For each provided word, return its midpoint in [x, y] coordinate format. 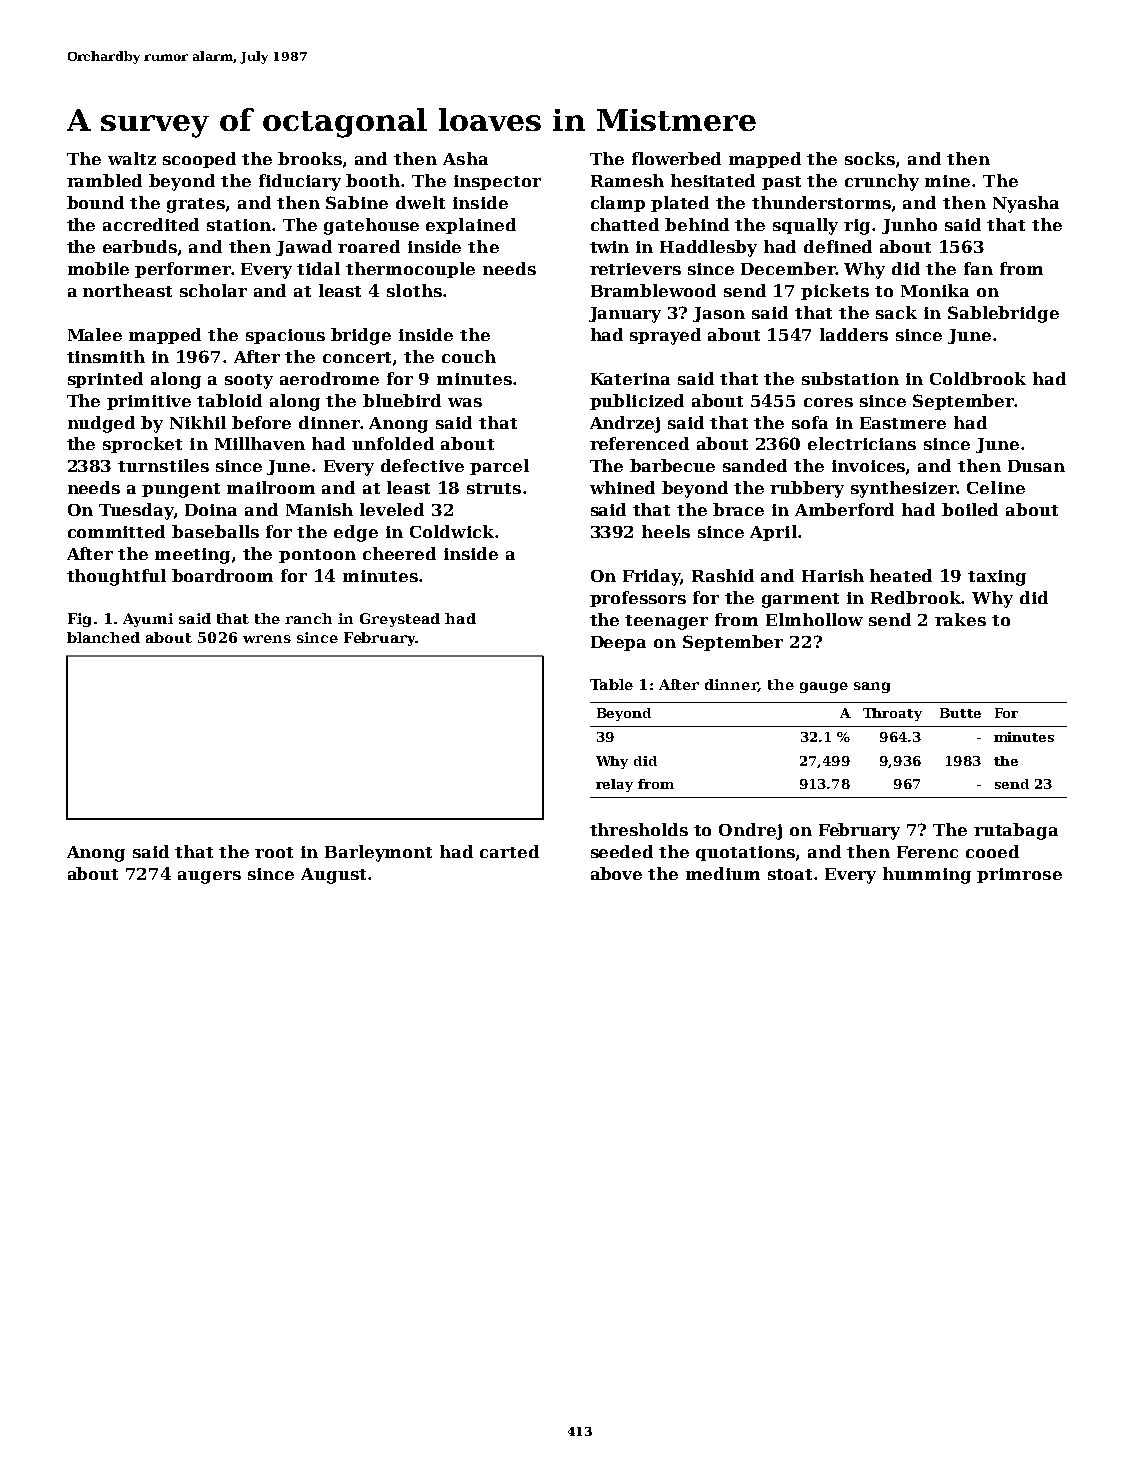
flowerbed [676, 158]
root [274, 852]
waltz [132, 158]
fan [978, 268]
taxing [997, 578]
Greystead [400, 620]
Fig [79, 620]
